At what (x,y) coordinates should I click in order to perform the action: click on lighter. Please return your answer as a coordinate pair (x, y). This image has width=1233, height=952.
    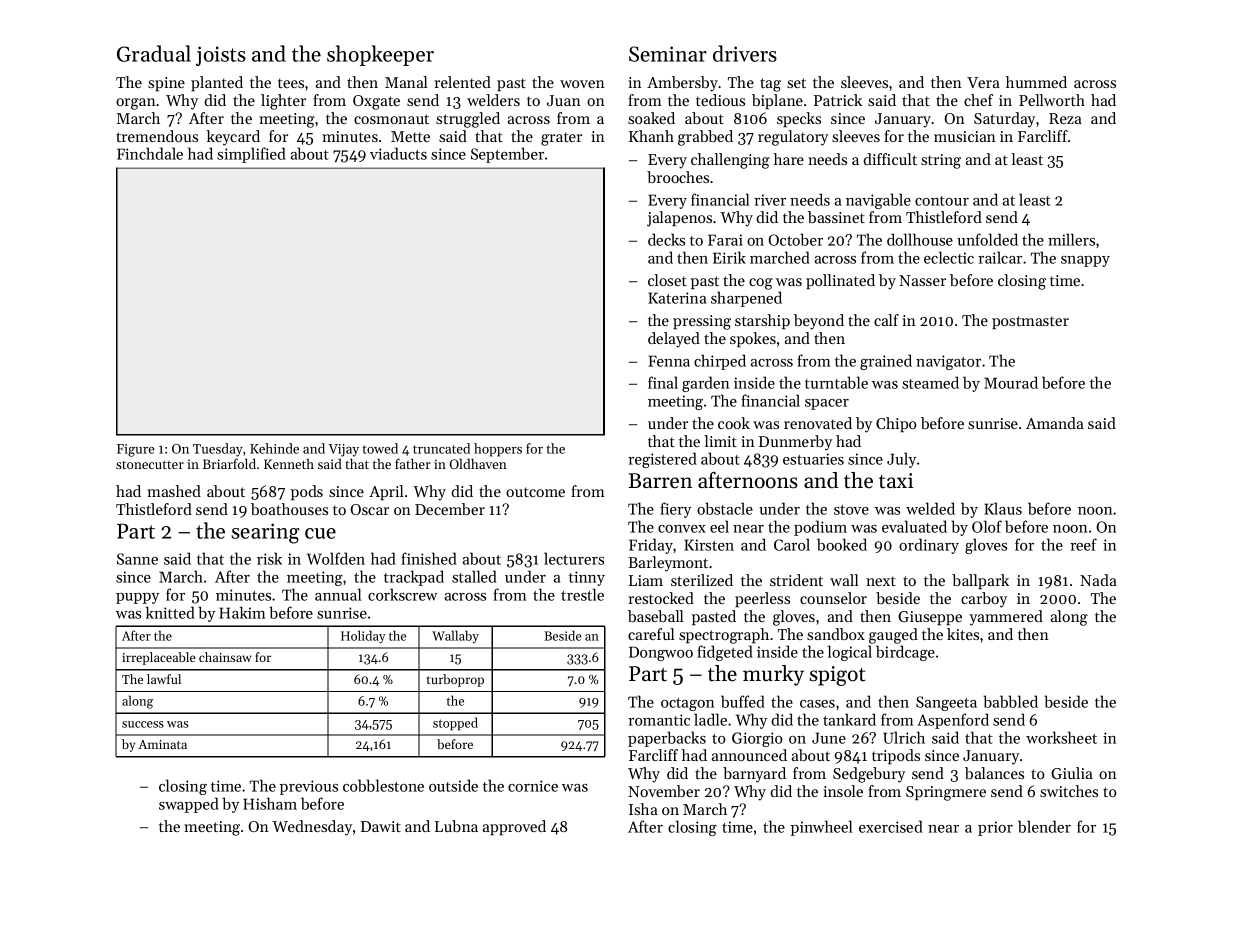
    Looking at the image, I should click on (283, 102).
